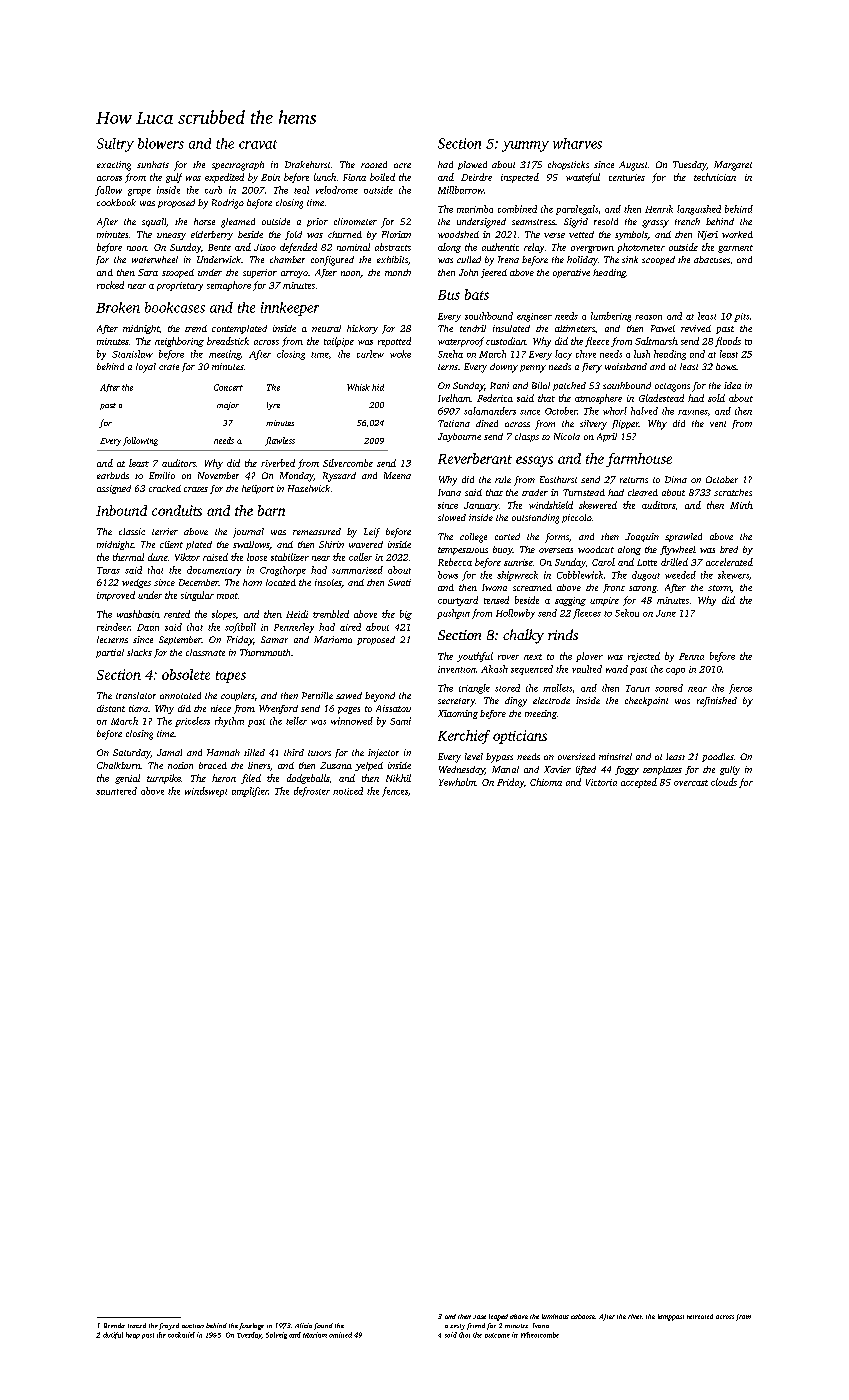 Image resolution: width=849 pixels, height=1400 pixels. Describe the element at coordinates (533, 222) in the screenshot. I see `seamstress` at that location.
